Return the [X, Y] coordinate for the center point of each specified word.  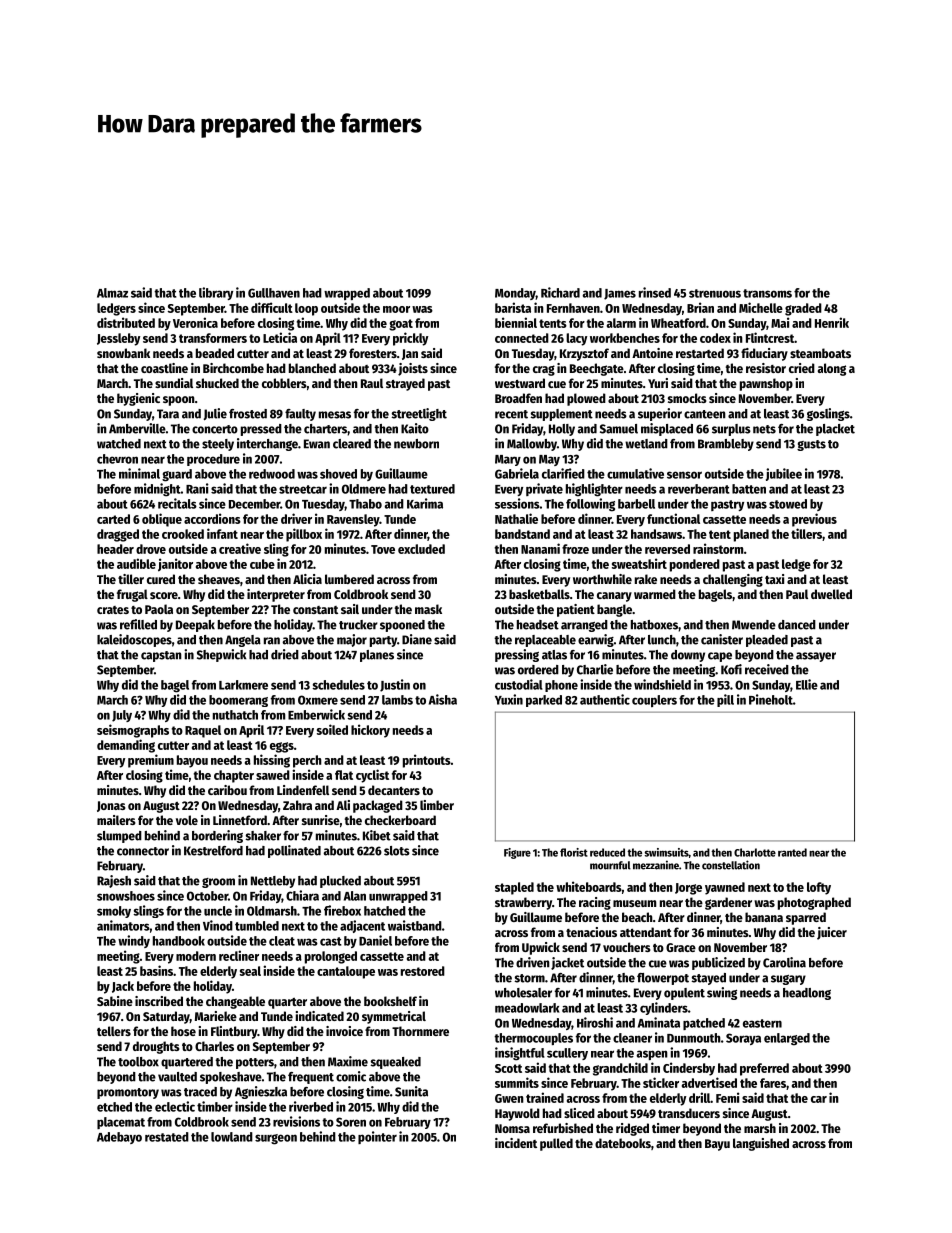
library [216, 293]
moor [396, 309]
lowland [232, 1137]
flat [344, 775]
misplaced [667, 429]
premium [151, 761]
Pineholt [771, 699]
